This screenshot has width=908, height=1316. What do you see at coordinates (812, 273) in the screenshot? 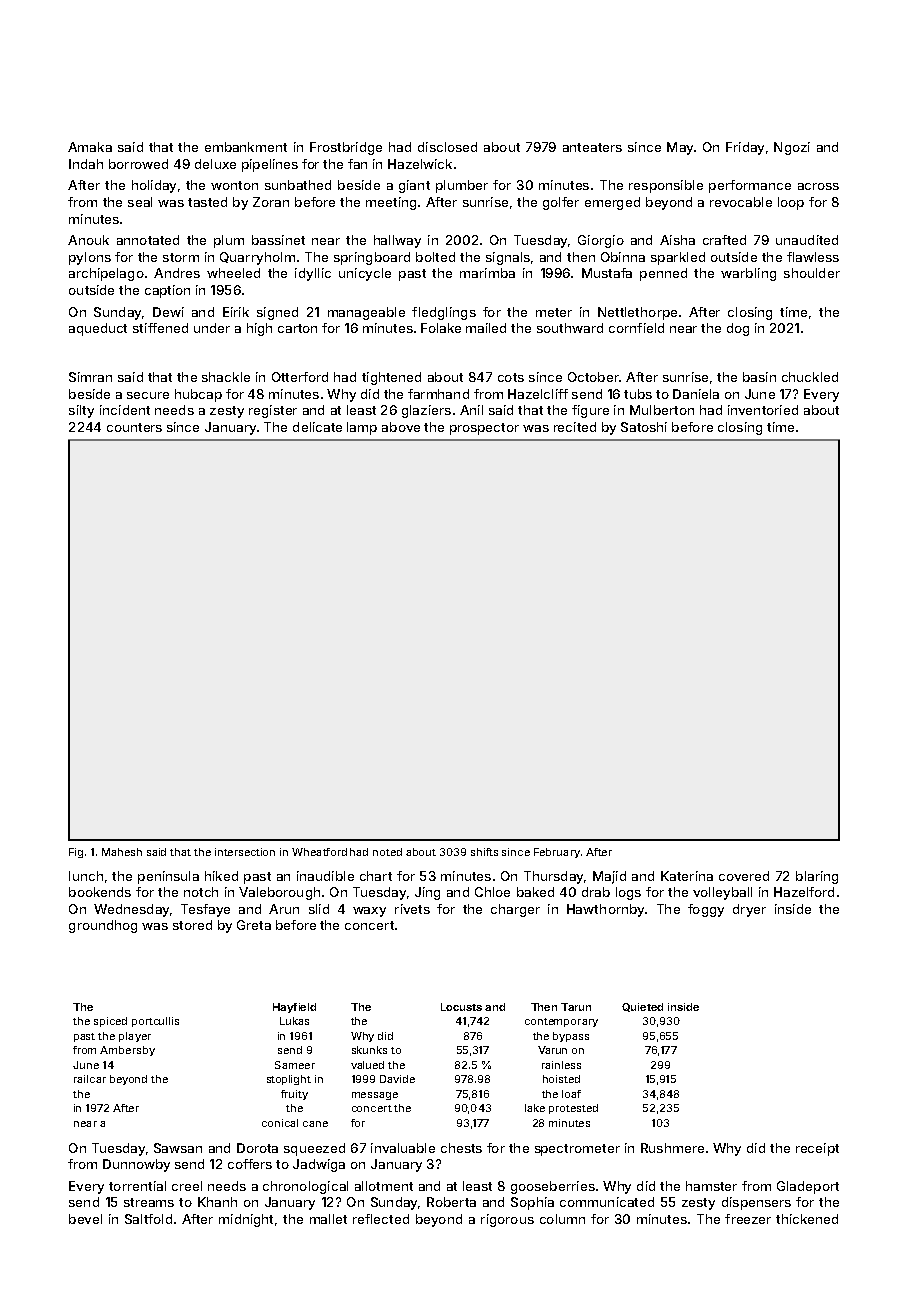
I see `shoulder` at bounding box center [812, 273].
